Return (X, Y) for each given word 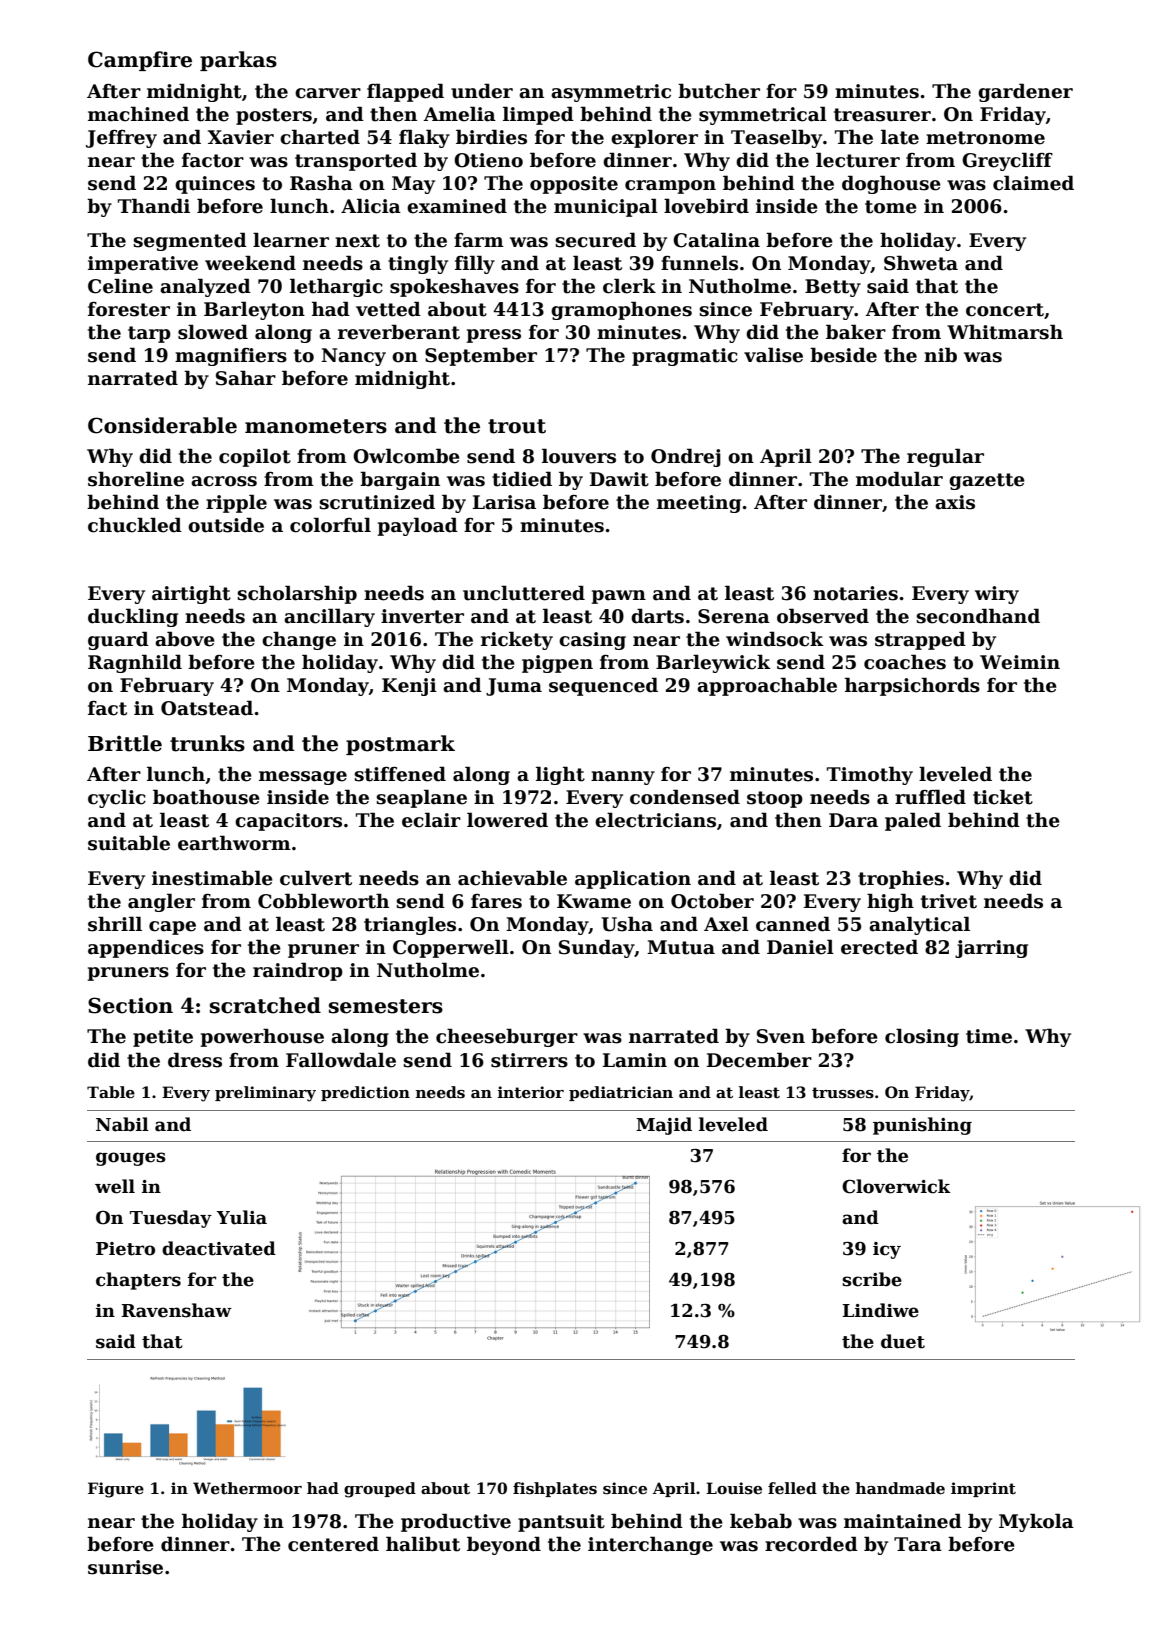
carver (328, 93)
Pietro (125, 1249)
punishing (922, 1126)
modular (899, 479)
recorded (811, 1544)
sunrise (125, 1567)
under (482, 91)
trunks (207, 743)
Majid (664, 1126)
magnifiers (231, 357)
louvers (579, 456)
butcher (719, 91)
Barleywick (713, 663)
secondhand (978, 616)
